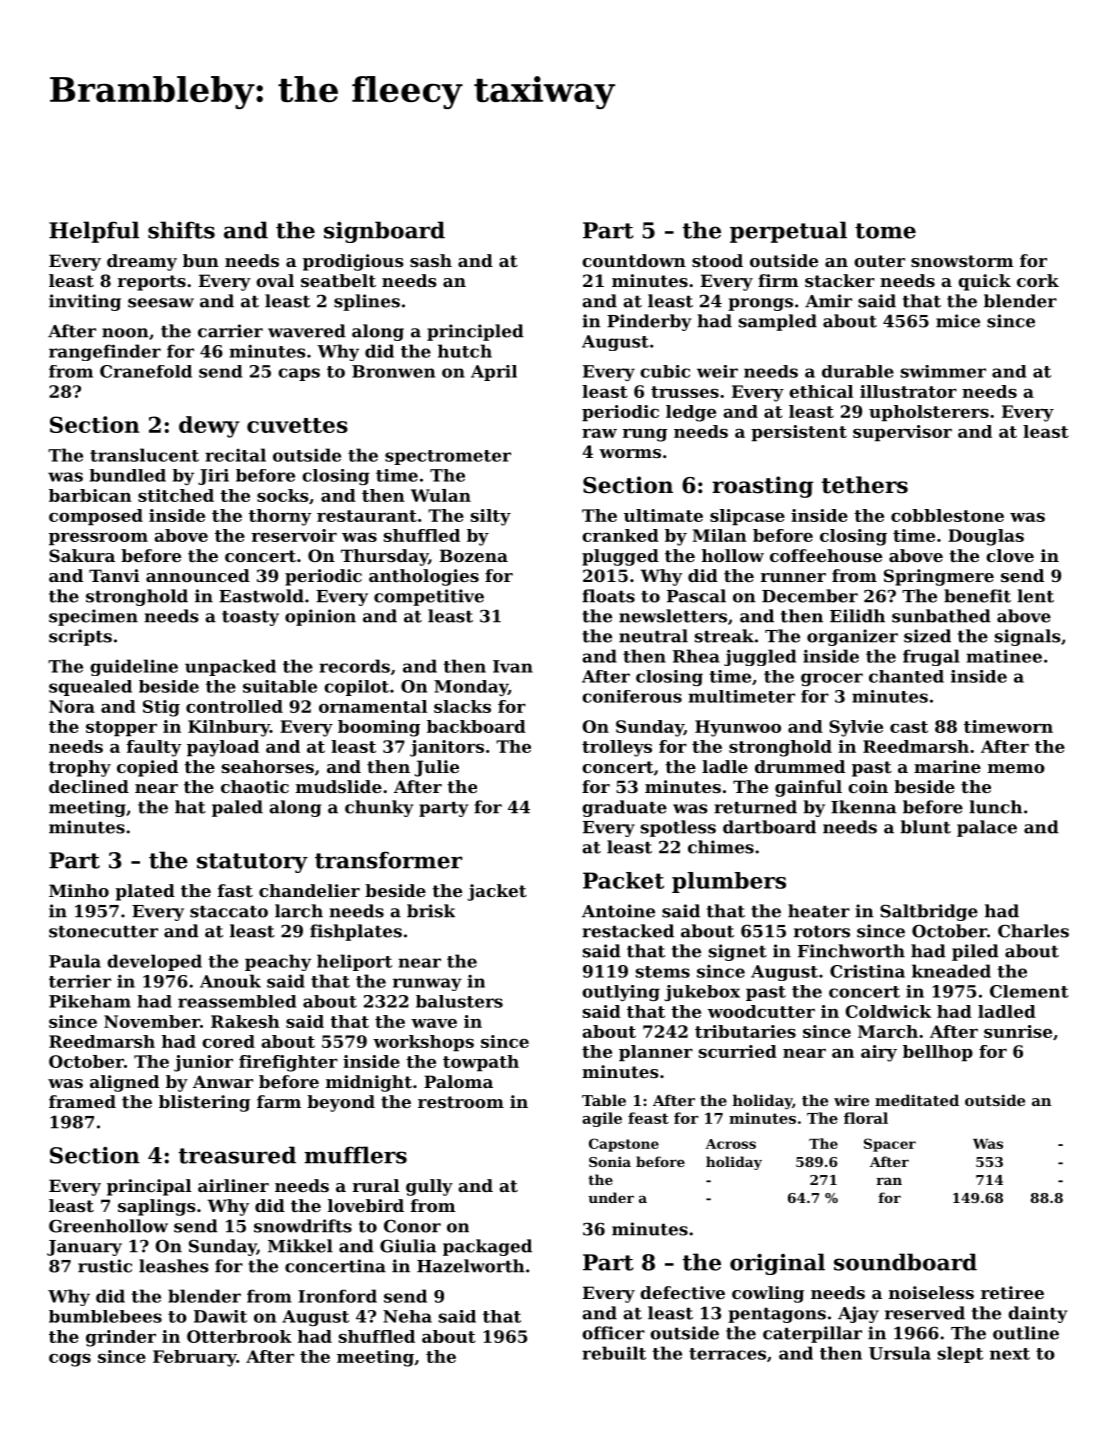  What do you see at coordinates (195, 1358) in the screenshot?
I see `February` at bounding box center [195, 1358].
